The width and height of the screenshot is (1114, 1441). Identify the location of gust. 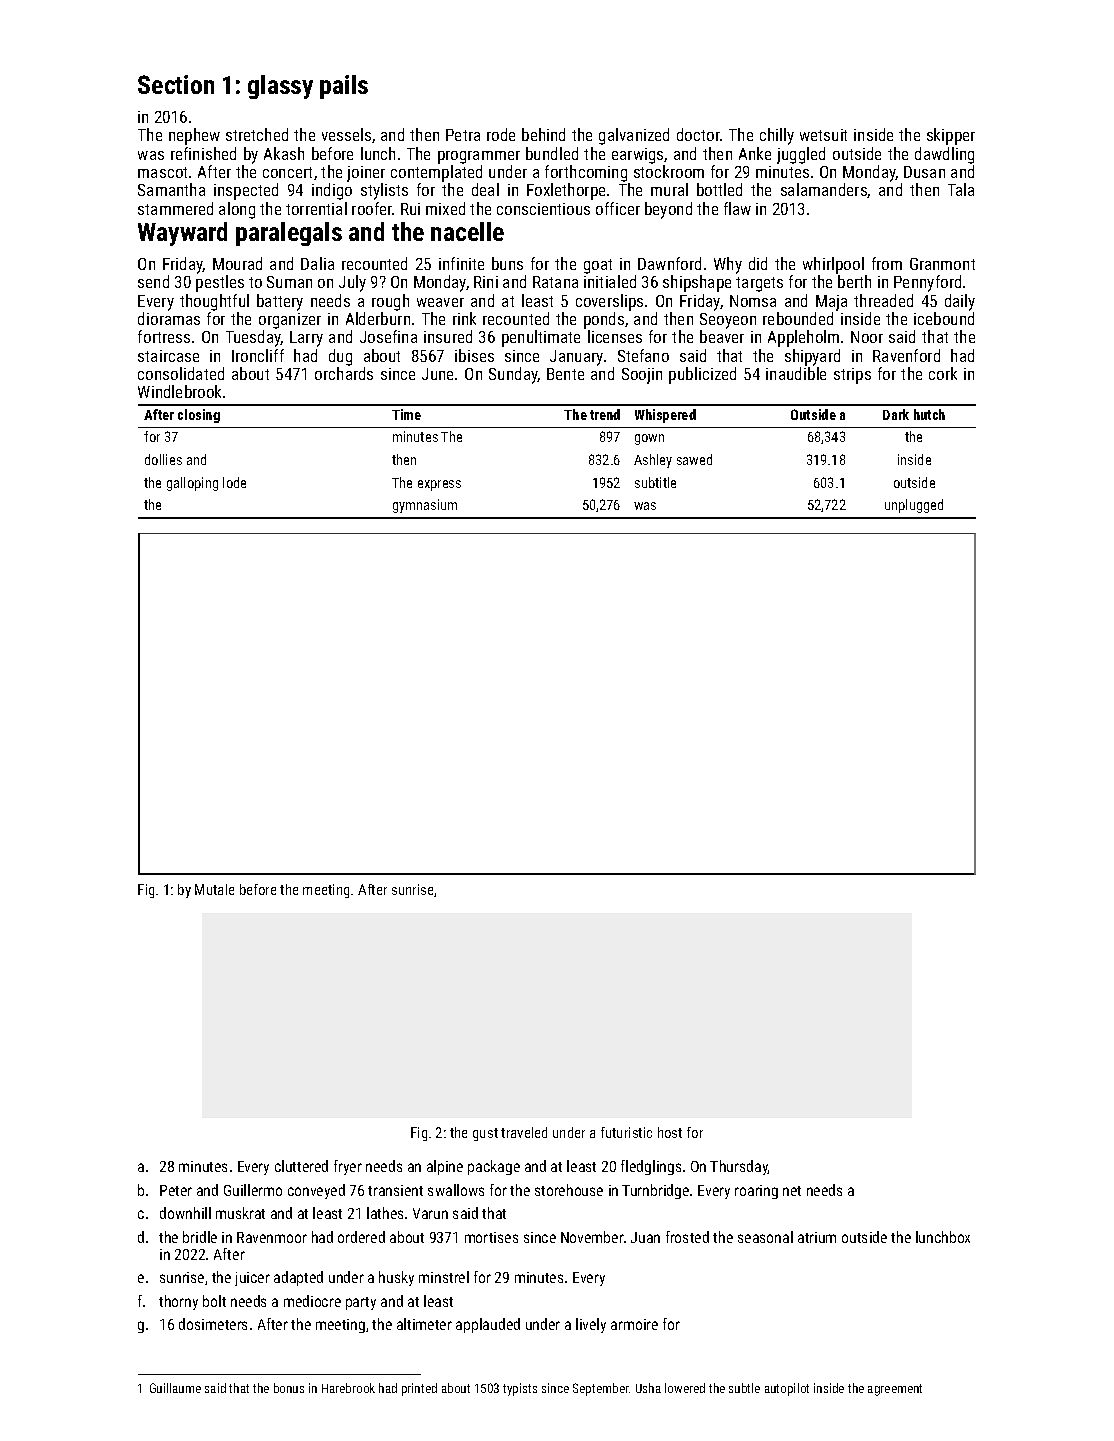
(485, 1134).
